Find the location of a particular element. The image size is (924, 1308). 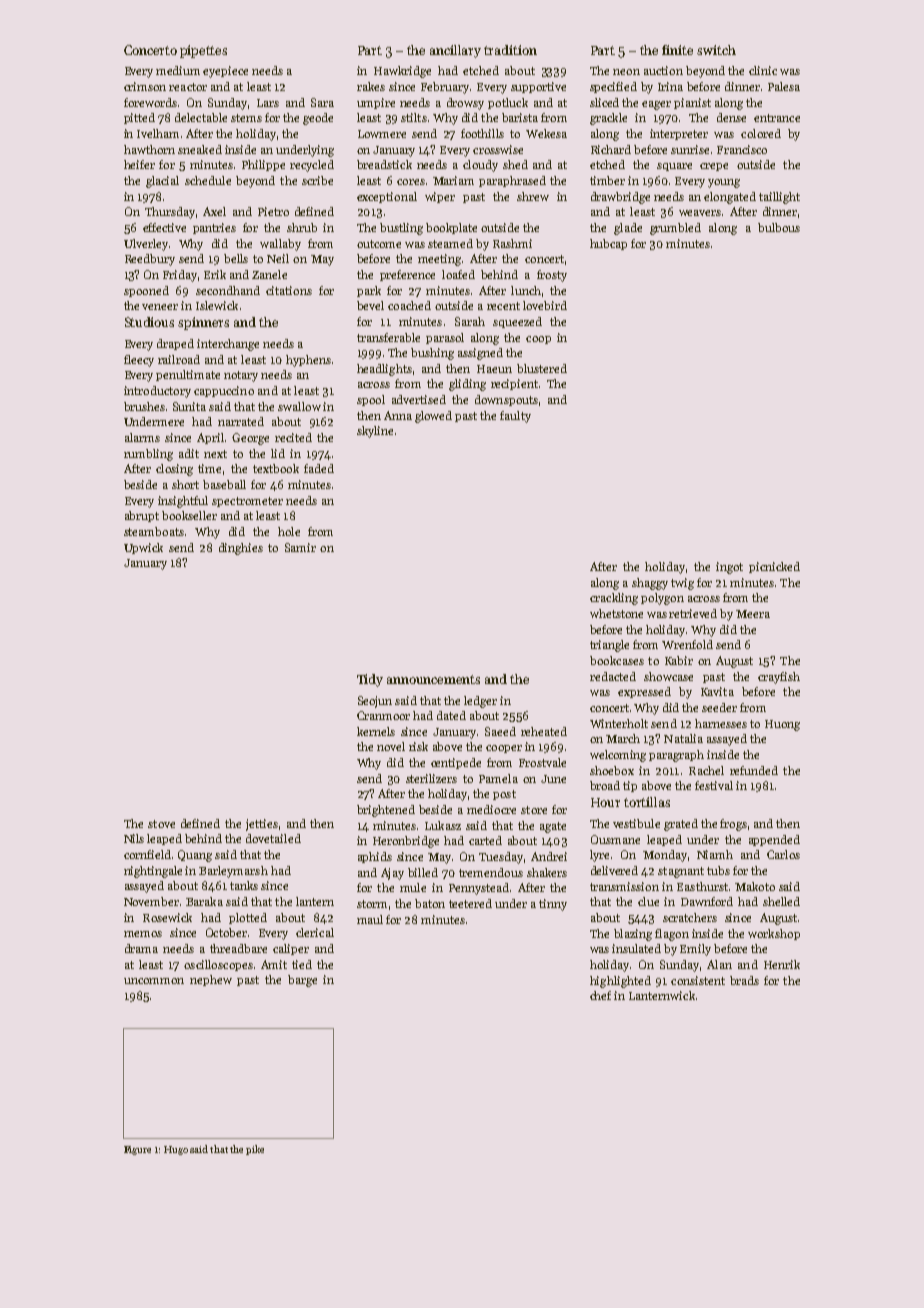

Huong is located at coordinates (782, 725).
